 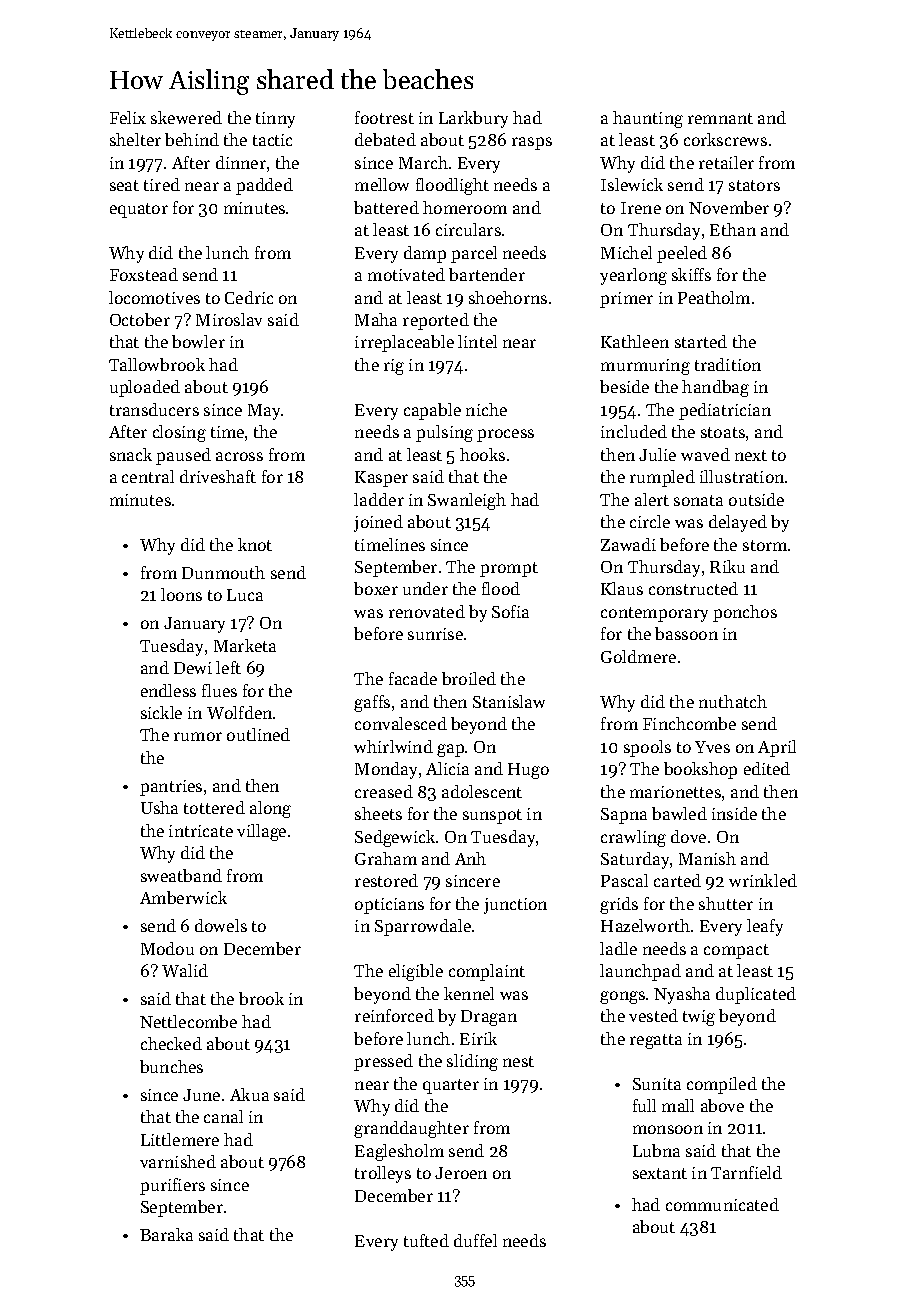 I want to click on launchpad, so click(x=640, y=972).
